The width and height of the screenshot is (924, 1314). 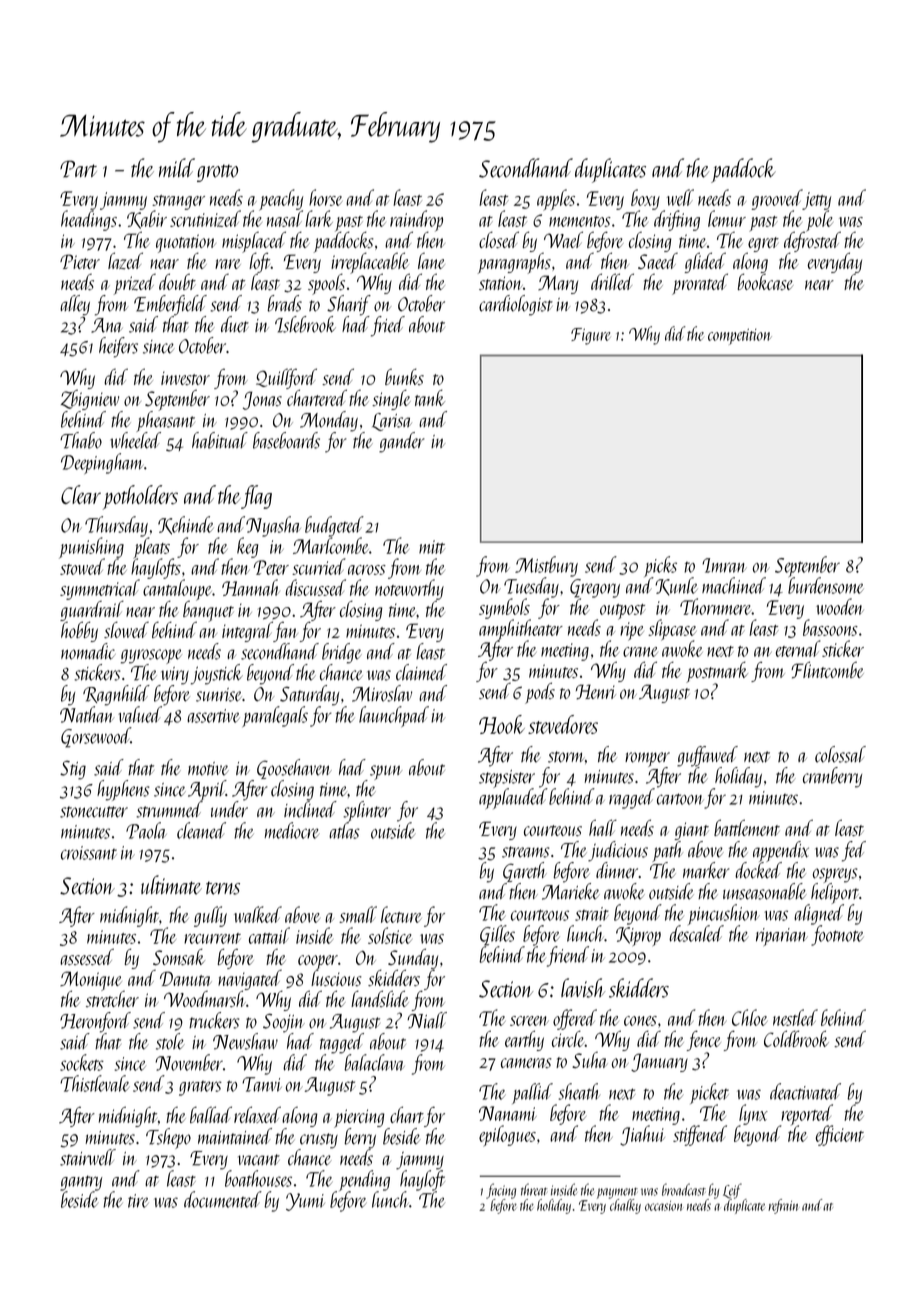 I want to click on occasion, so click(x=664, y=1206).
